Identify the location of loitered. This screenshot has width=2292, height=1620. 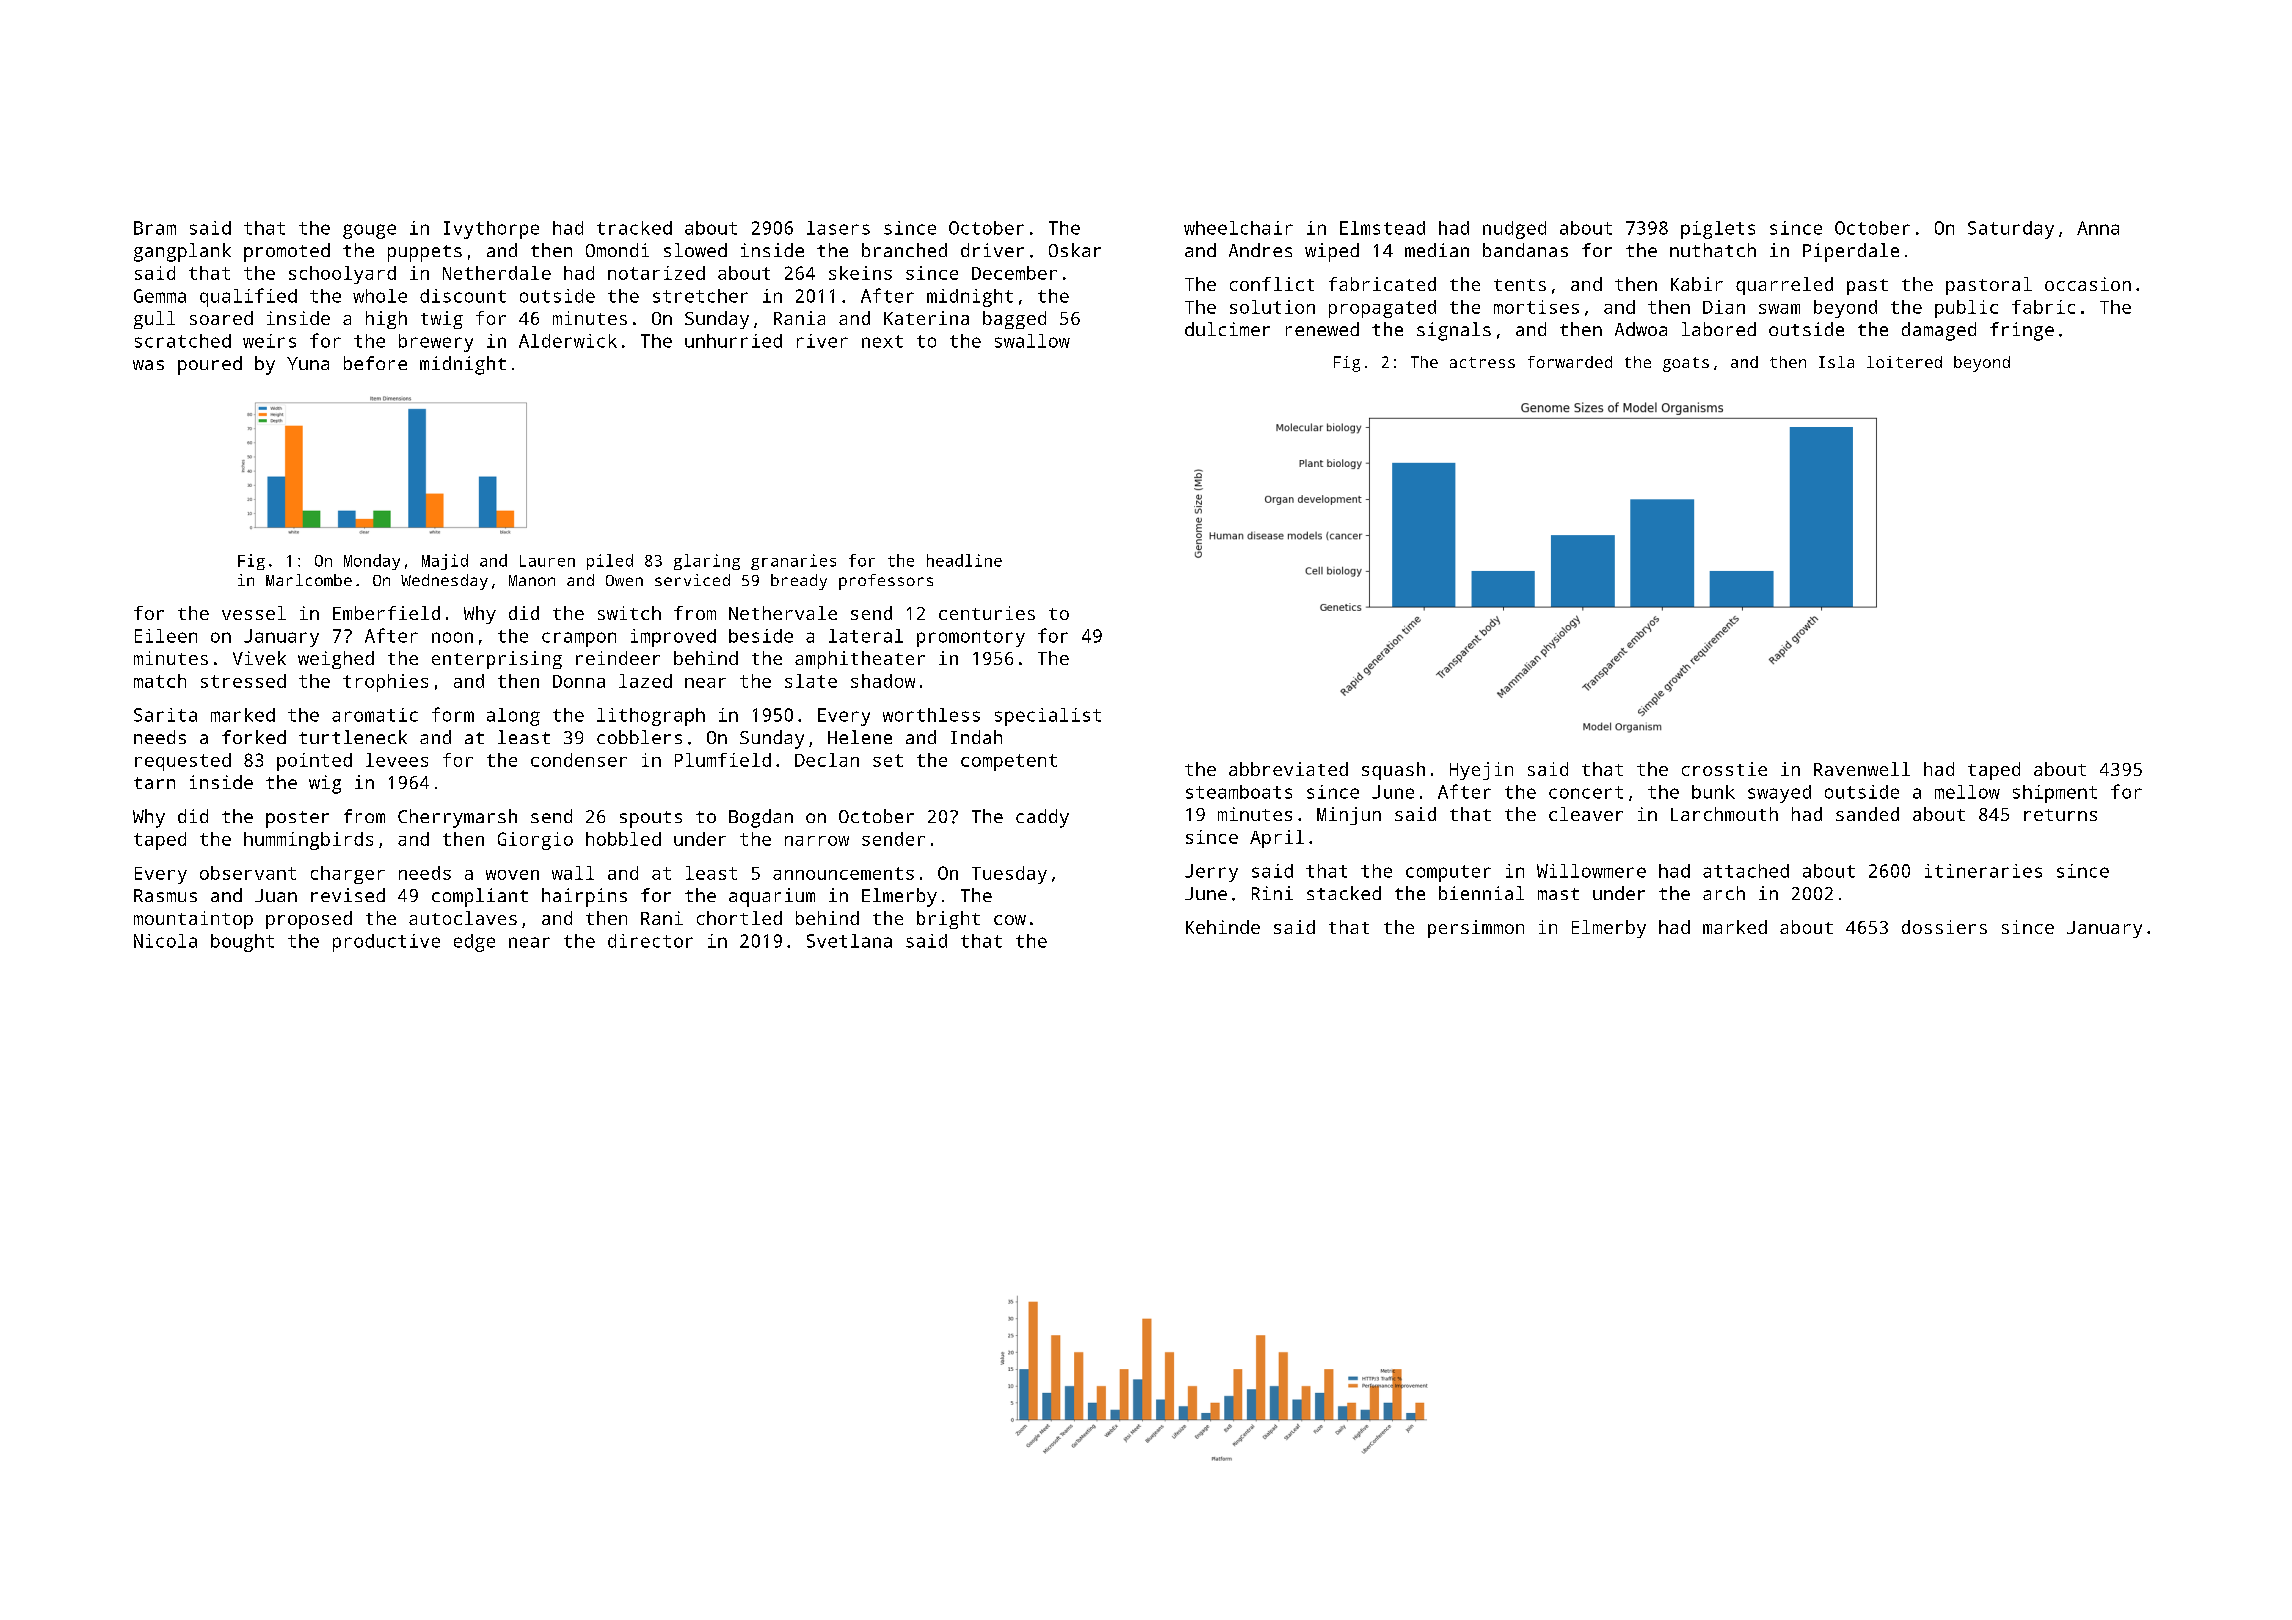
(1904, 362).
